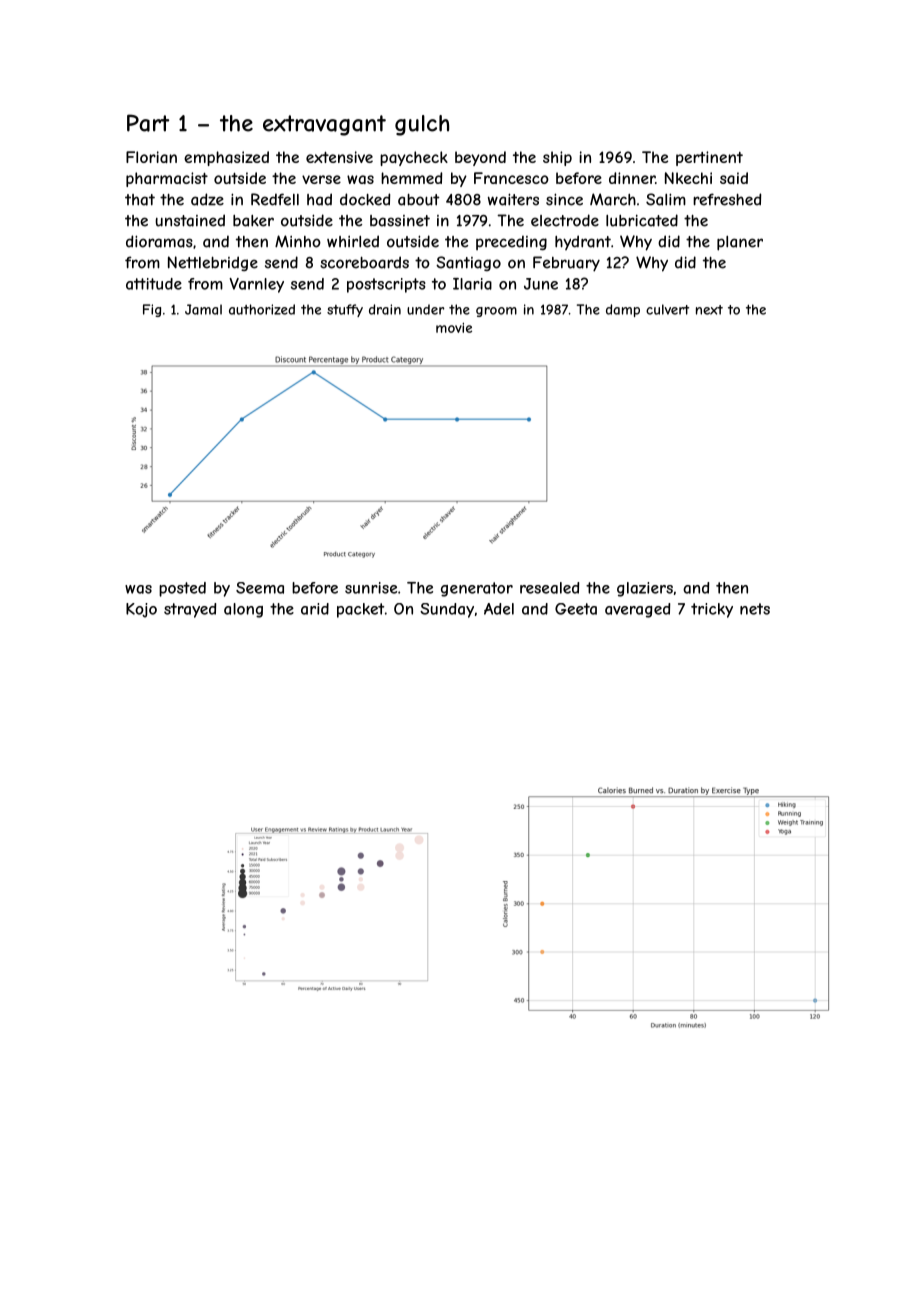  Describe the element at coordinates (182, 589) in the document. I see `posted` at that location.
